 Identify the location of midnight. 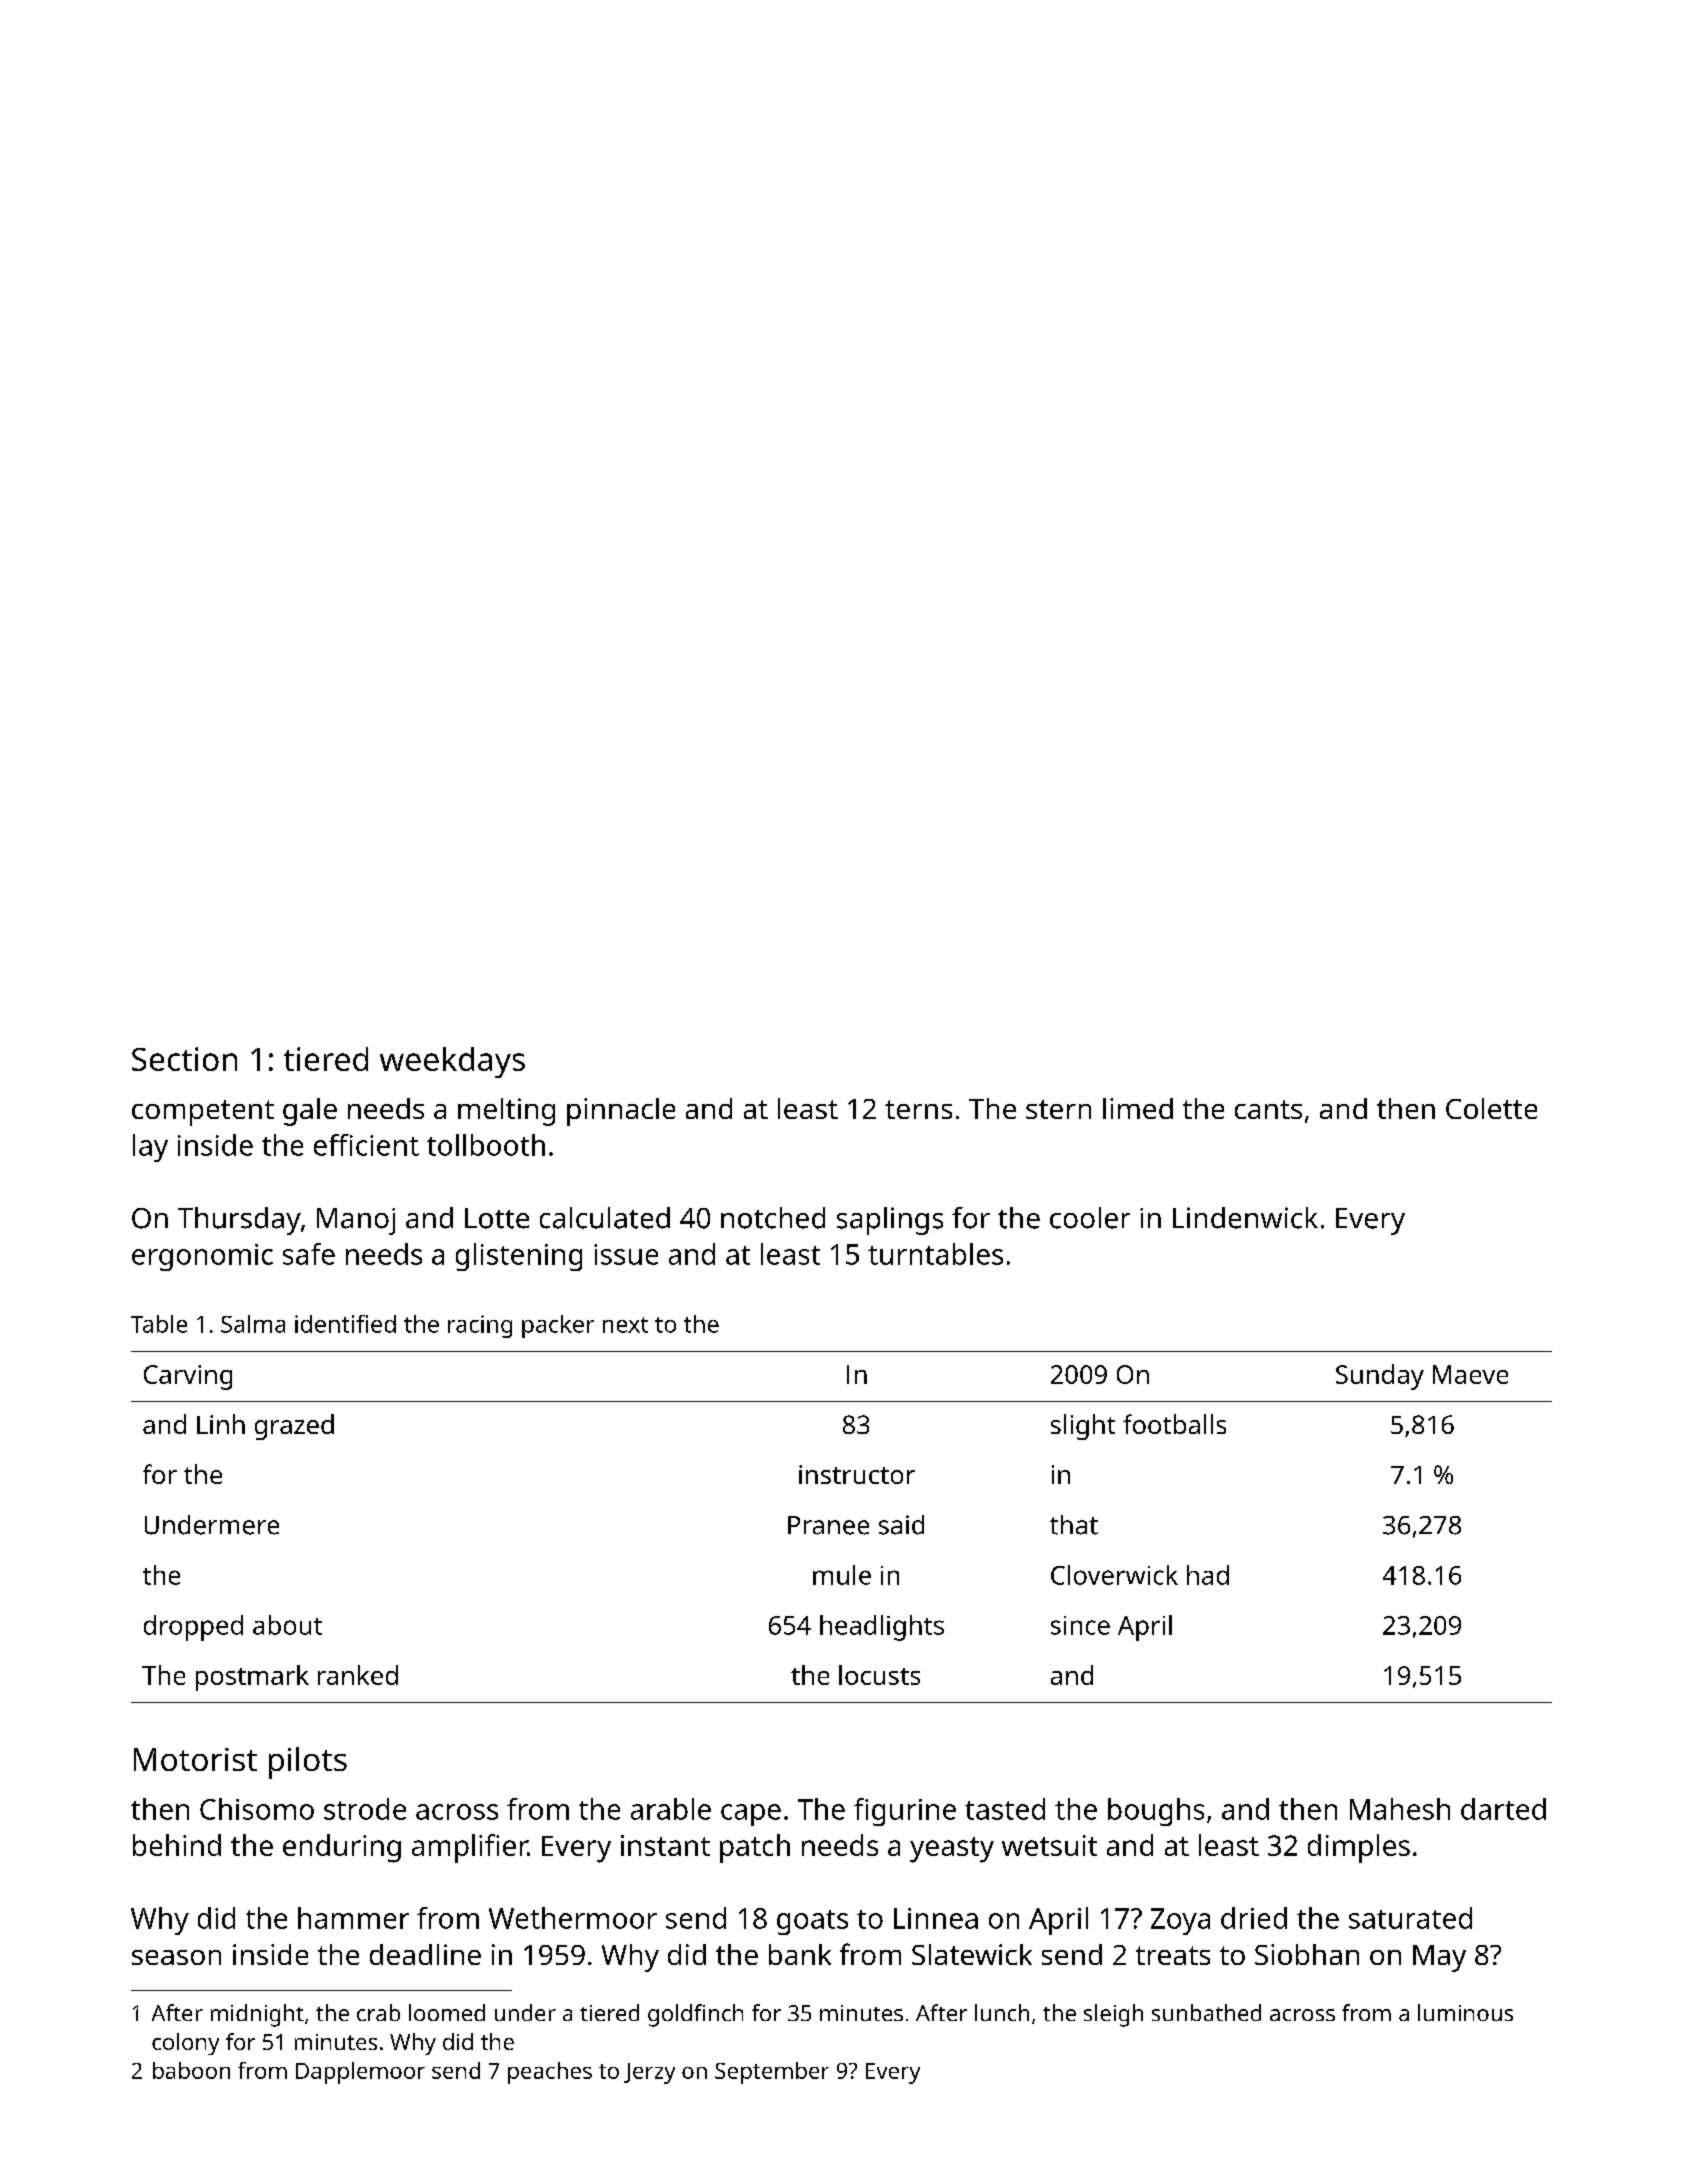
(257, 2015).
